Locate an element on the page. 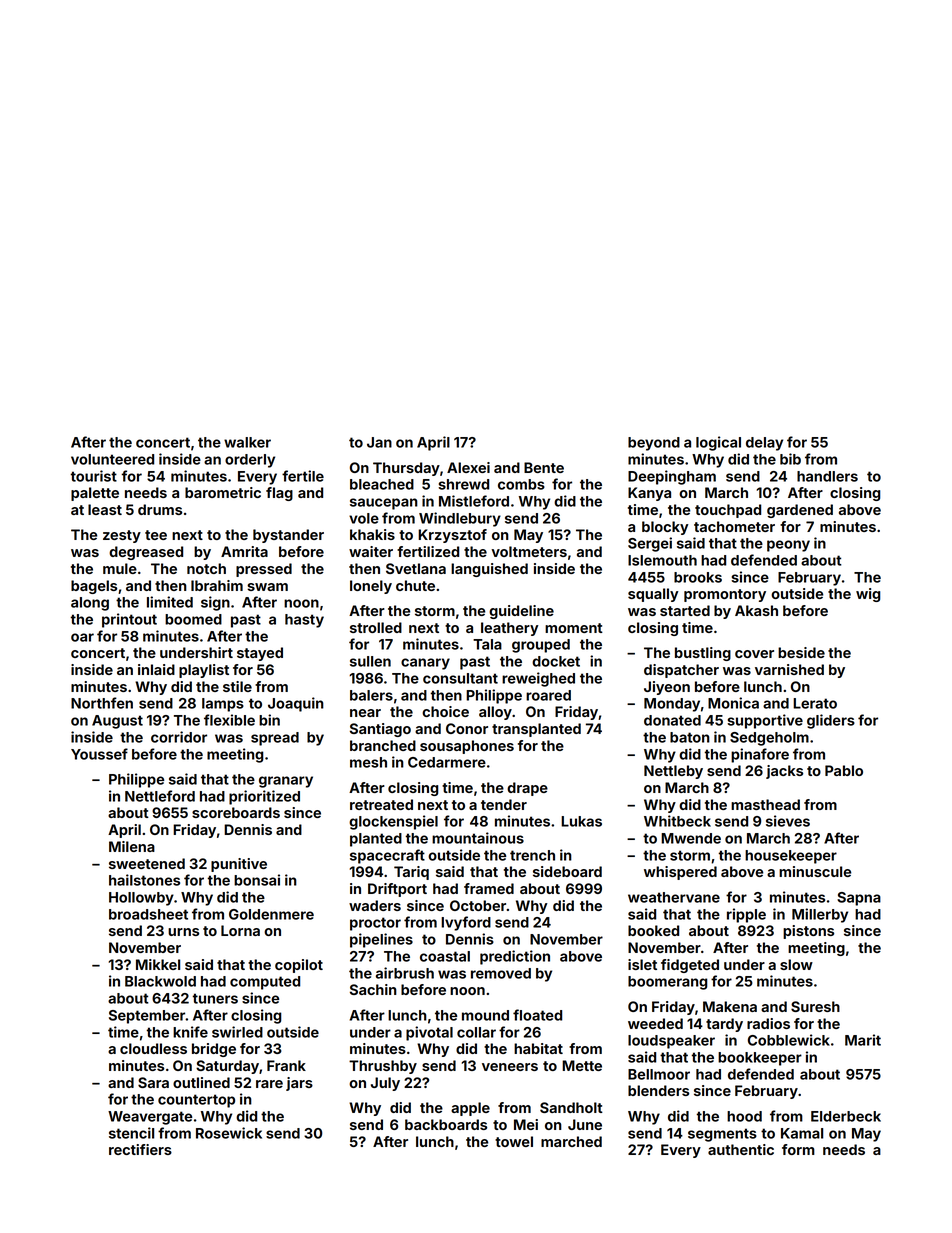 Image resolution: width=952 pixels, height=1233 pixels. Elderbeck is located at coordinates (846, 1116).
